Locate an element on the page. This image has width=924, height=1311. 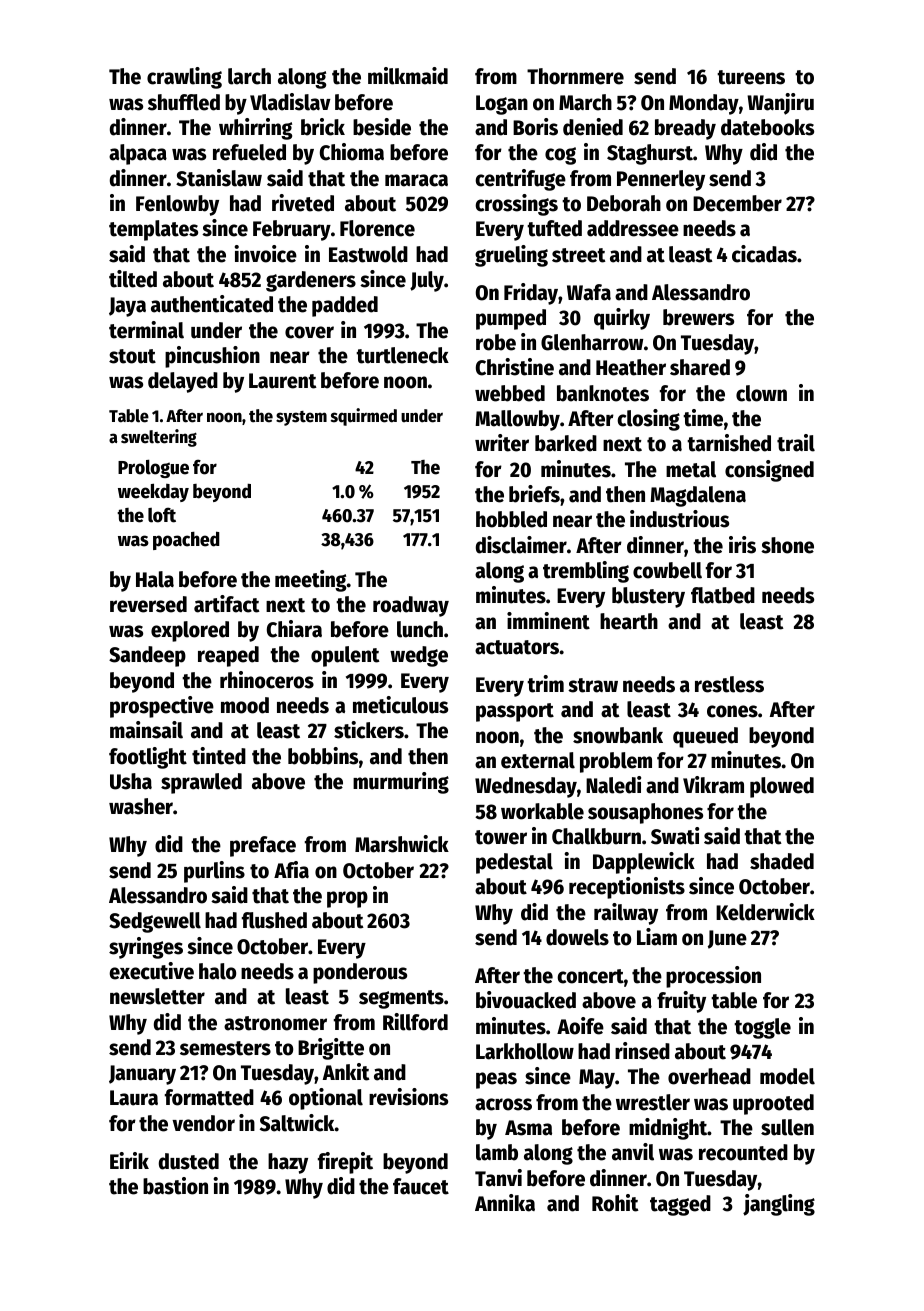
Vikram is located at coordinates (713, 785).
